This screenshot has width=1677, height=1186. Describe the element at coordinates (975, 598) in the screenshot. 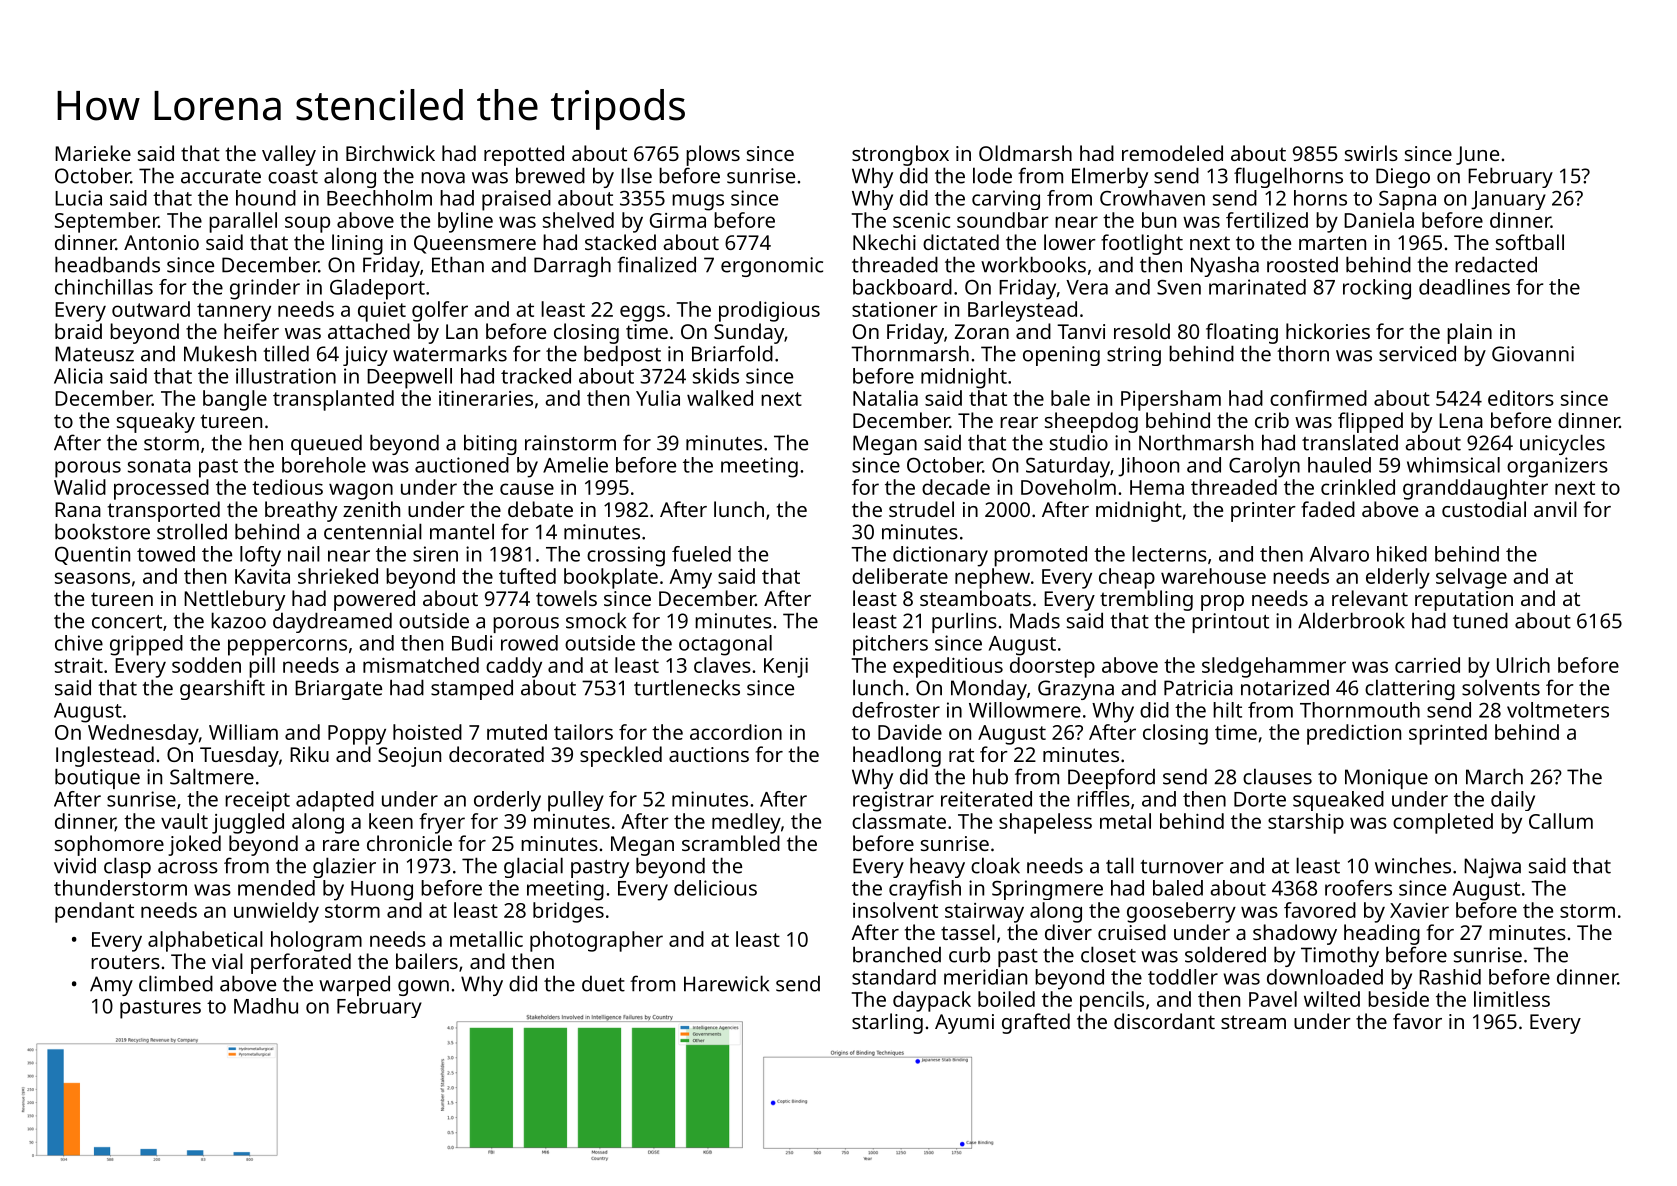

I see `steamboats` at that location.
